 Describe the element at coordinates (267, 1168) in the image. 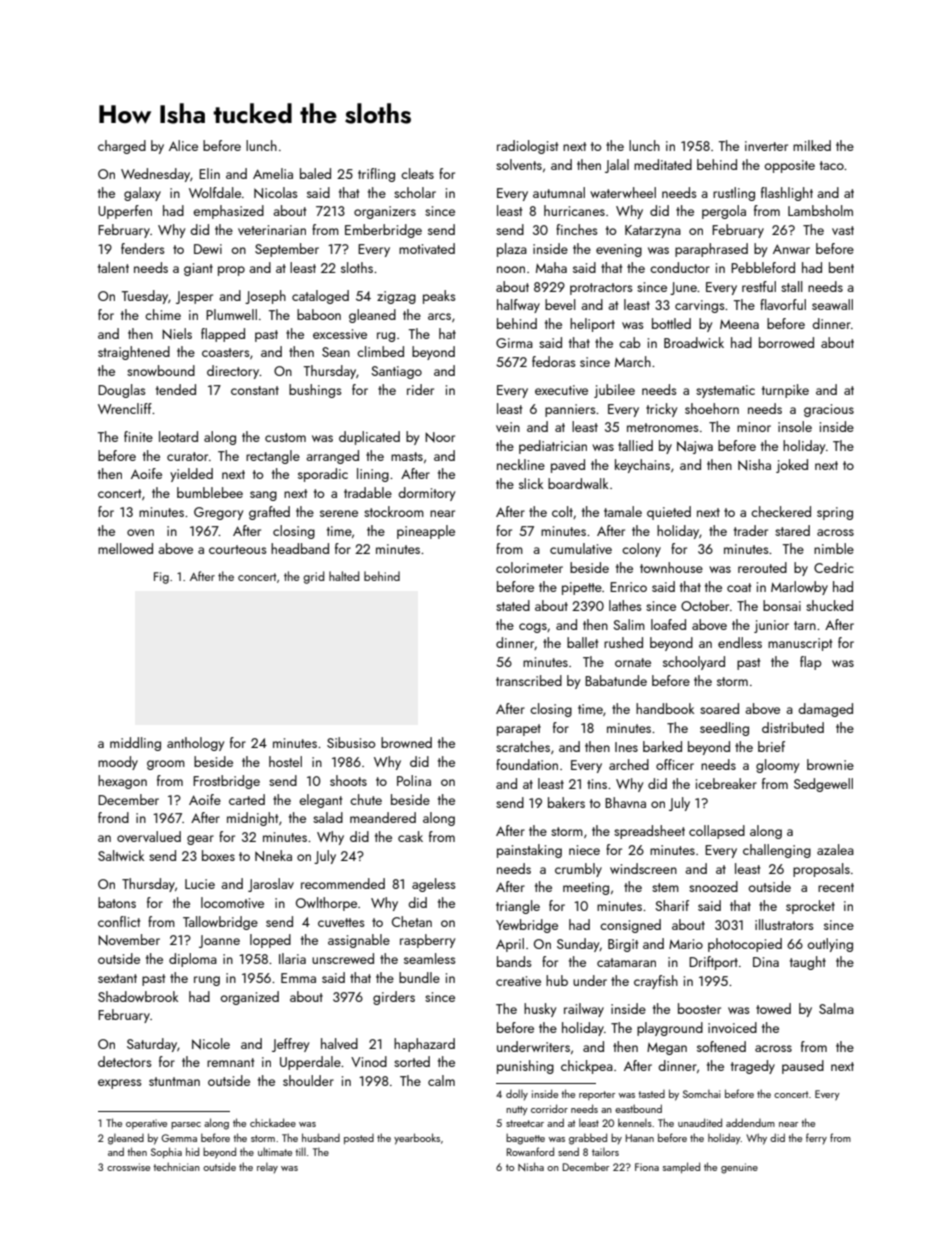

I see `relay` at that location.
